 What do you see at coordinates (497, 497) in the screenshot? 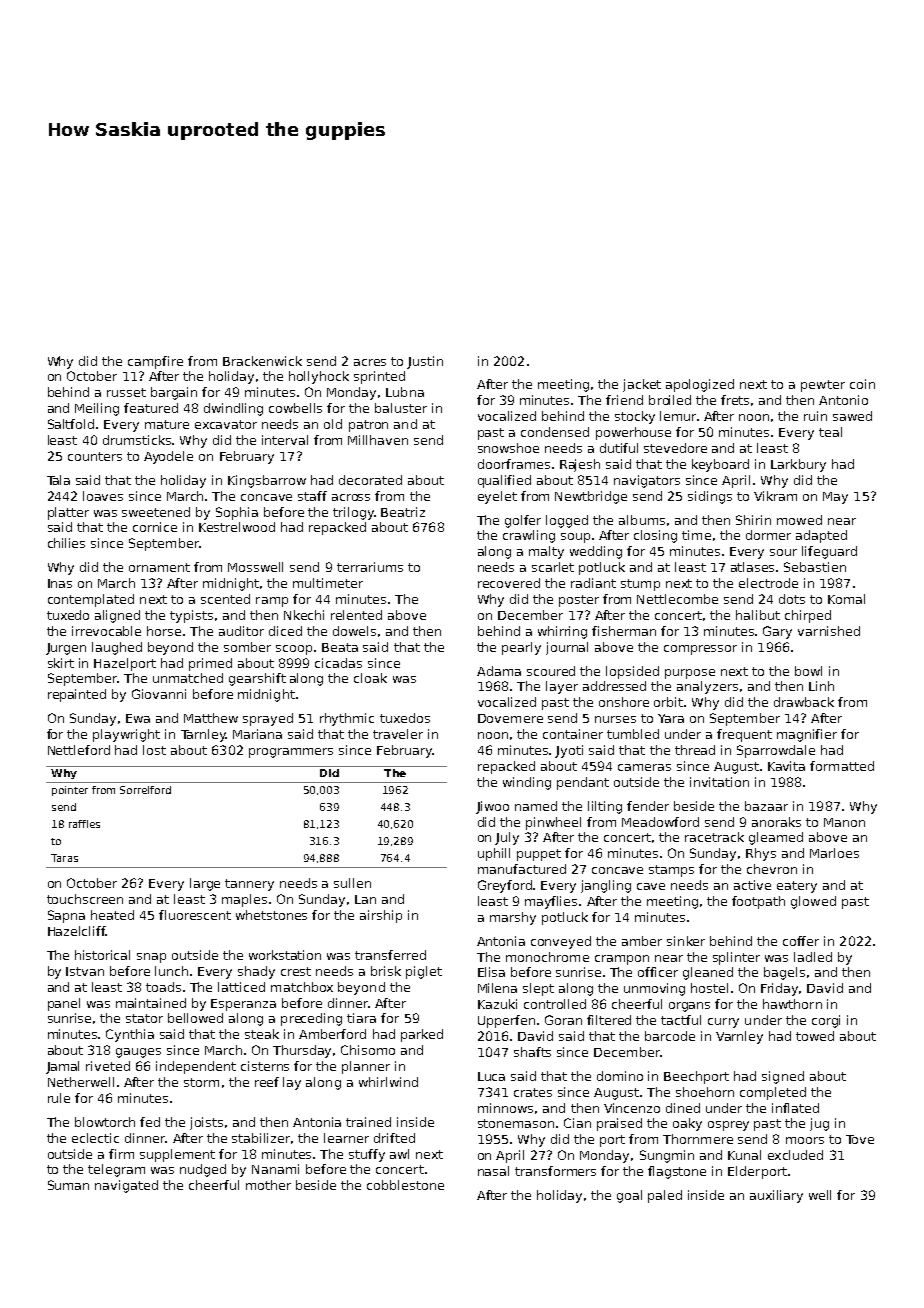
I see `eyelet` at bounding box center [497, 497].
